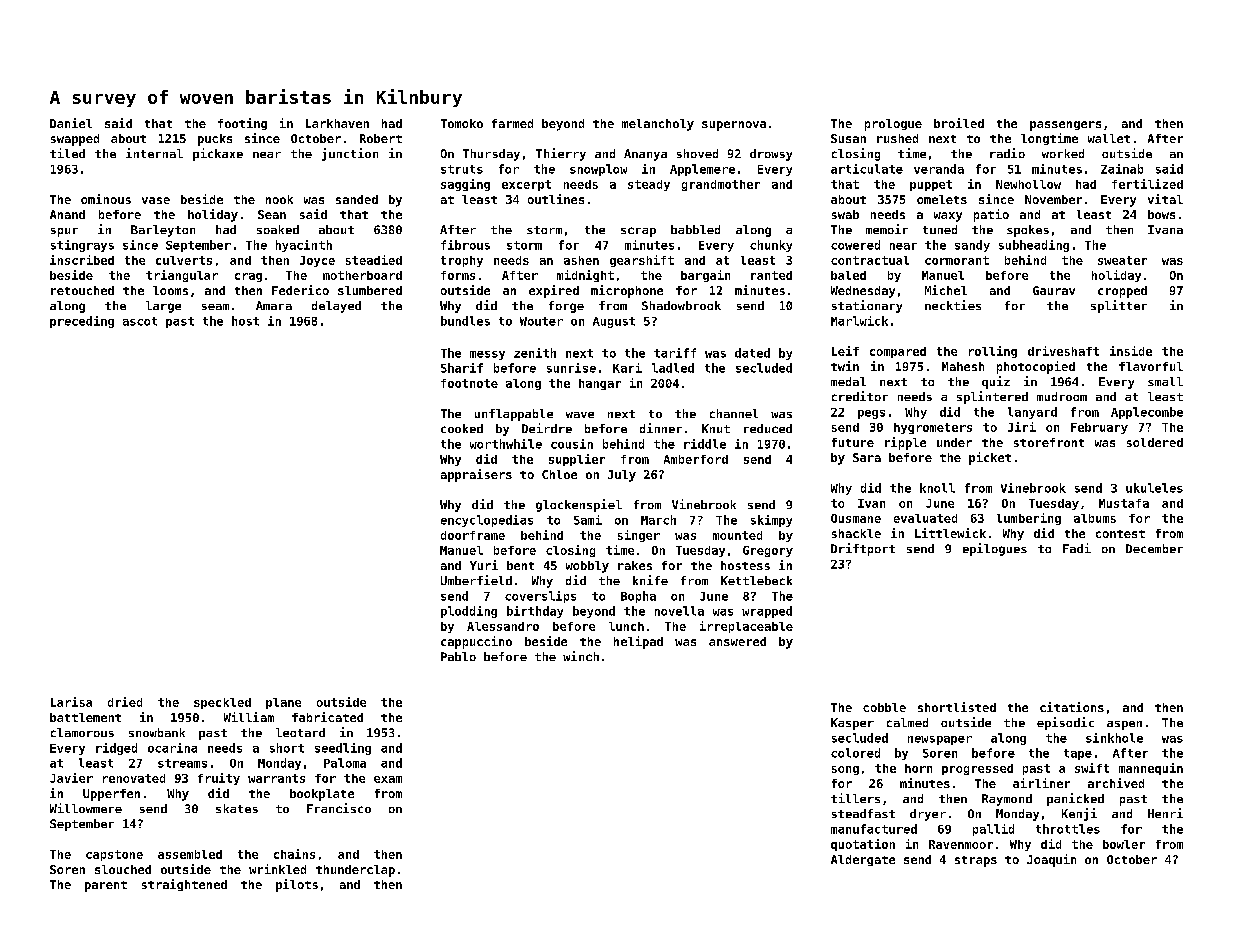 This page has height=952, width=1233. I want to click on ladled, so click(673, 368).
